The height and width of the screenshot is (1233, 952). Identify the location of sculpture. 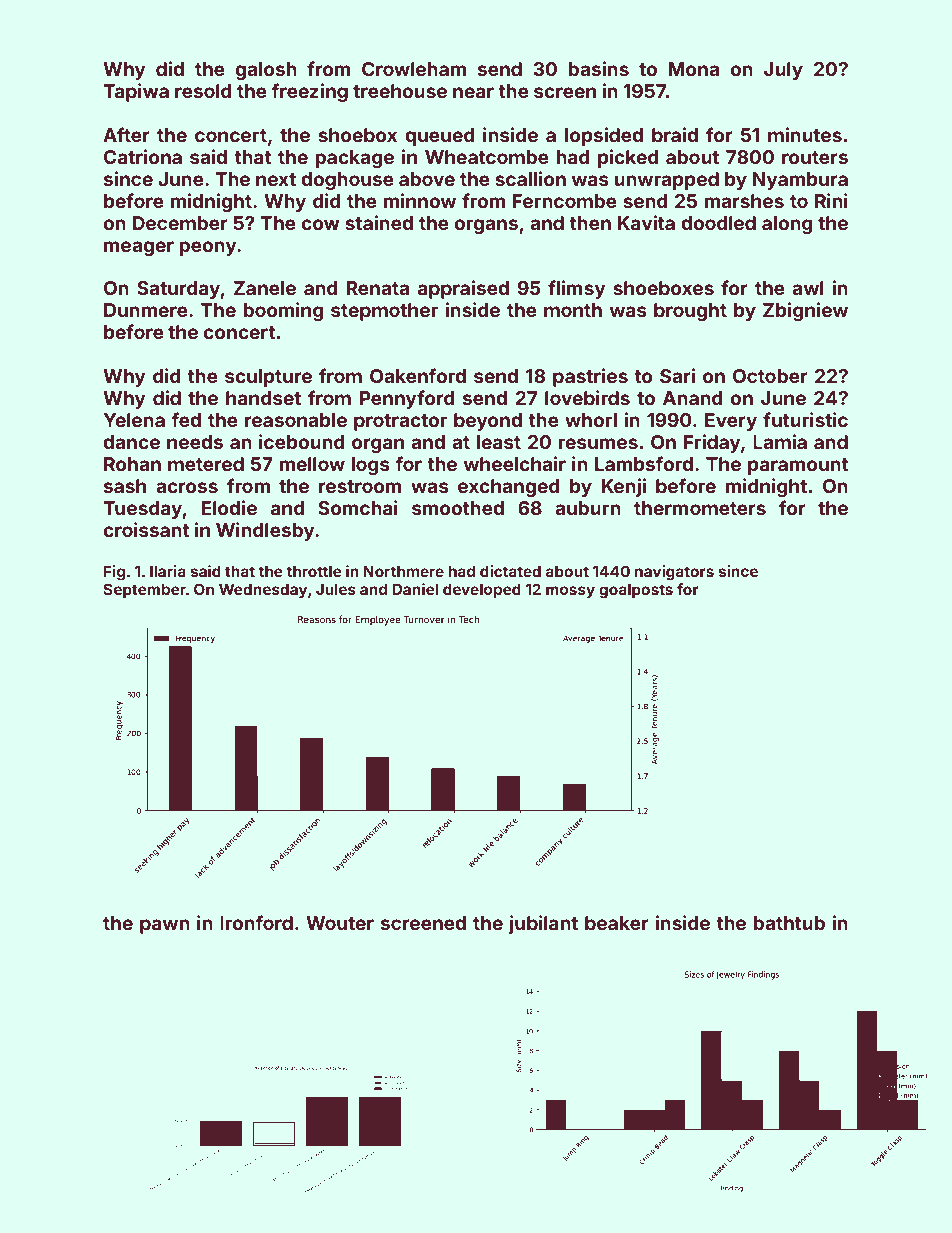
(268, 378).
